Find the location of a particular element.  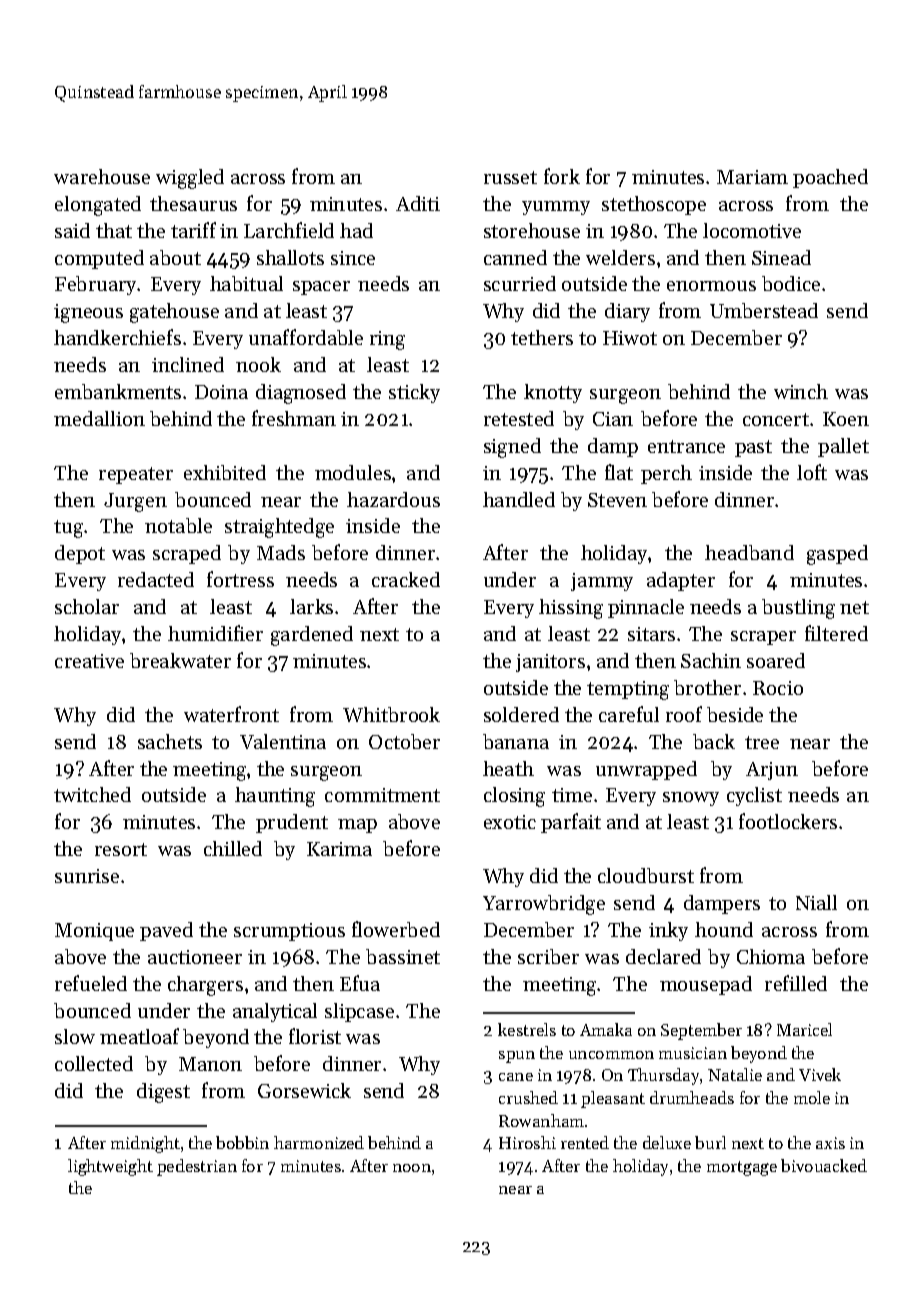

waterfront is located at coordinates (231, 714).
